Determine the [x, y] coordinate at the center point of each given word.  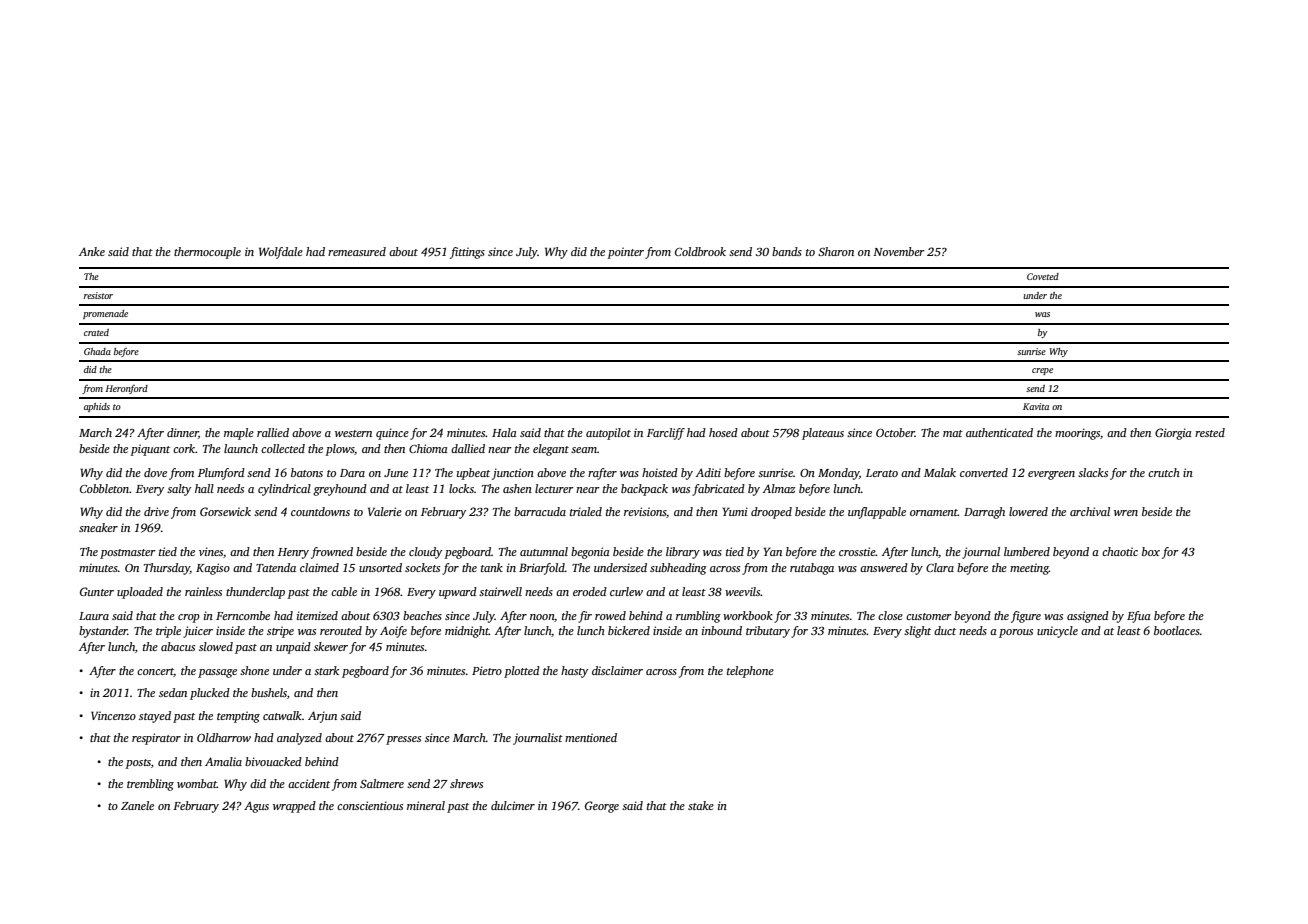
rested [1210, 432]
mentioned [591, 737]
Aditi [708, 472]
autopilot [608, 434]
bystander [103, 632]
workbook [748, 615]
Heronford [127, 389]
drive [156, 511]
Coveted [1043, 276]
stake [701, 805]
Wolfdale [281, 253]
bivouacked [273, 761]
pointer [625, 253]
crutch [1164, 472]
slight [917, 632]
